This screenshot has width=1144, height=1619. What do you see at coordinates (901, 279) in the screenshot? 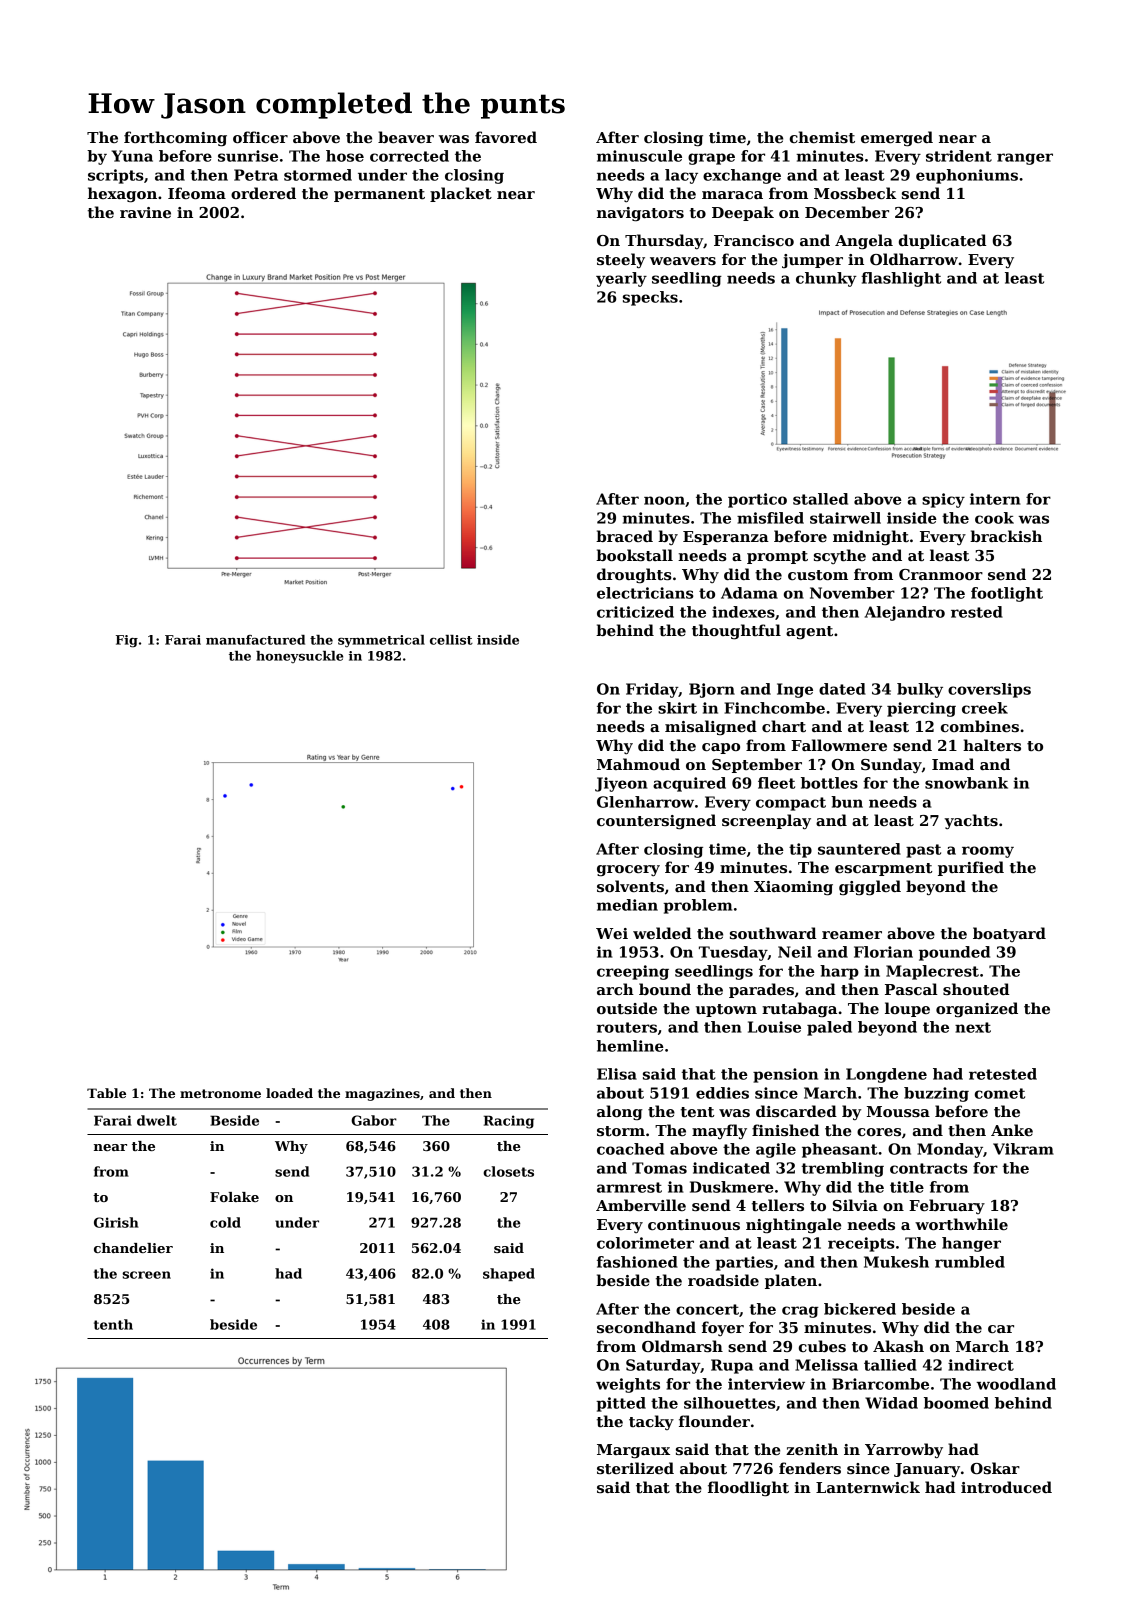
I see `flashlight` at bounding box center [901, 279].
